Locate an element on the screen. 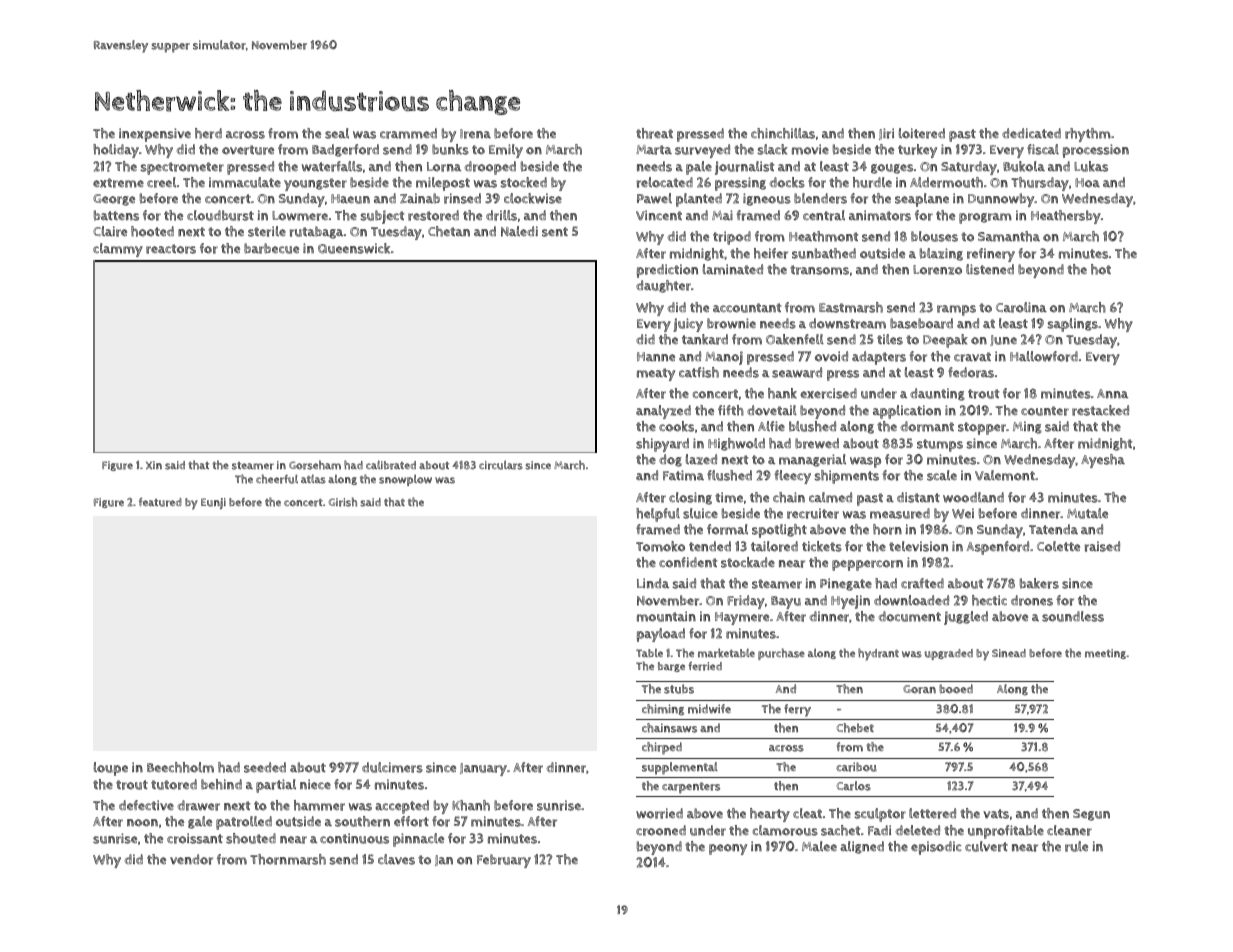  caribou is located at coordinates (856, 767).
